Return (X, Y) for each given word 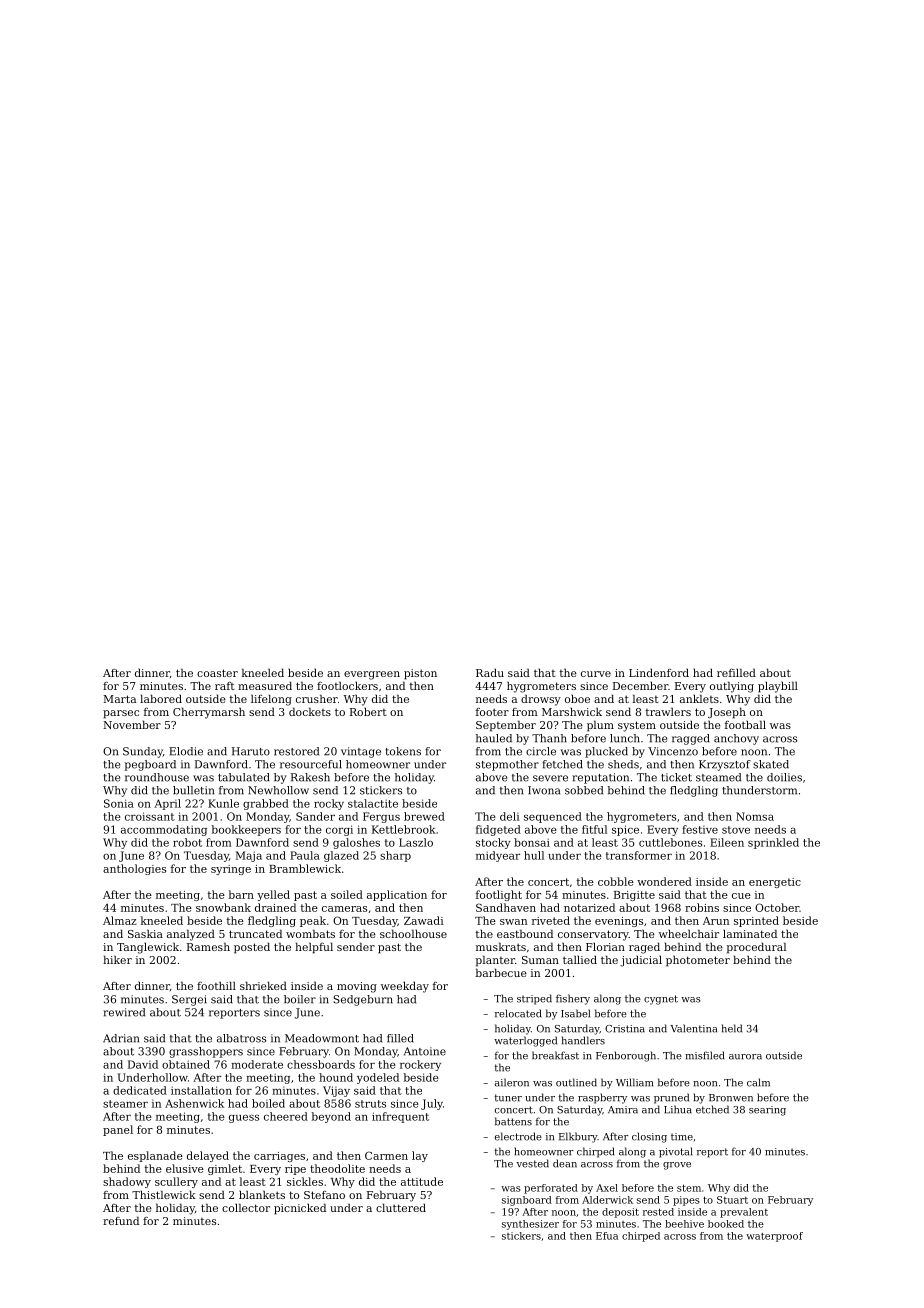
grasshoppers (206, 1052)
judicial (641, 961)
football (745, 724)
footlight (499, 895)
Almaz (120, 920)
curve (596, 674)
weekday (405, 987)
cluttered (401, 1207)
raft (225, 686)
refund (121, 1220)
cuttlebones (670, 842)
